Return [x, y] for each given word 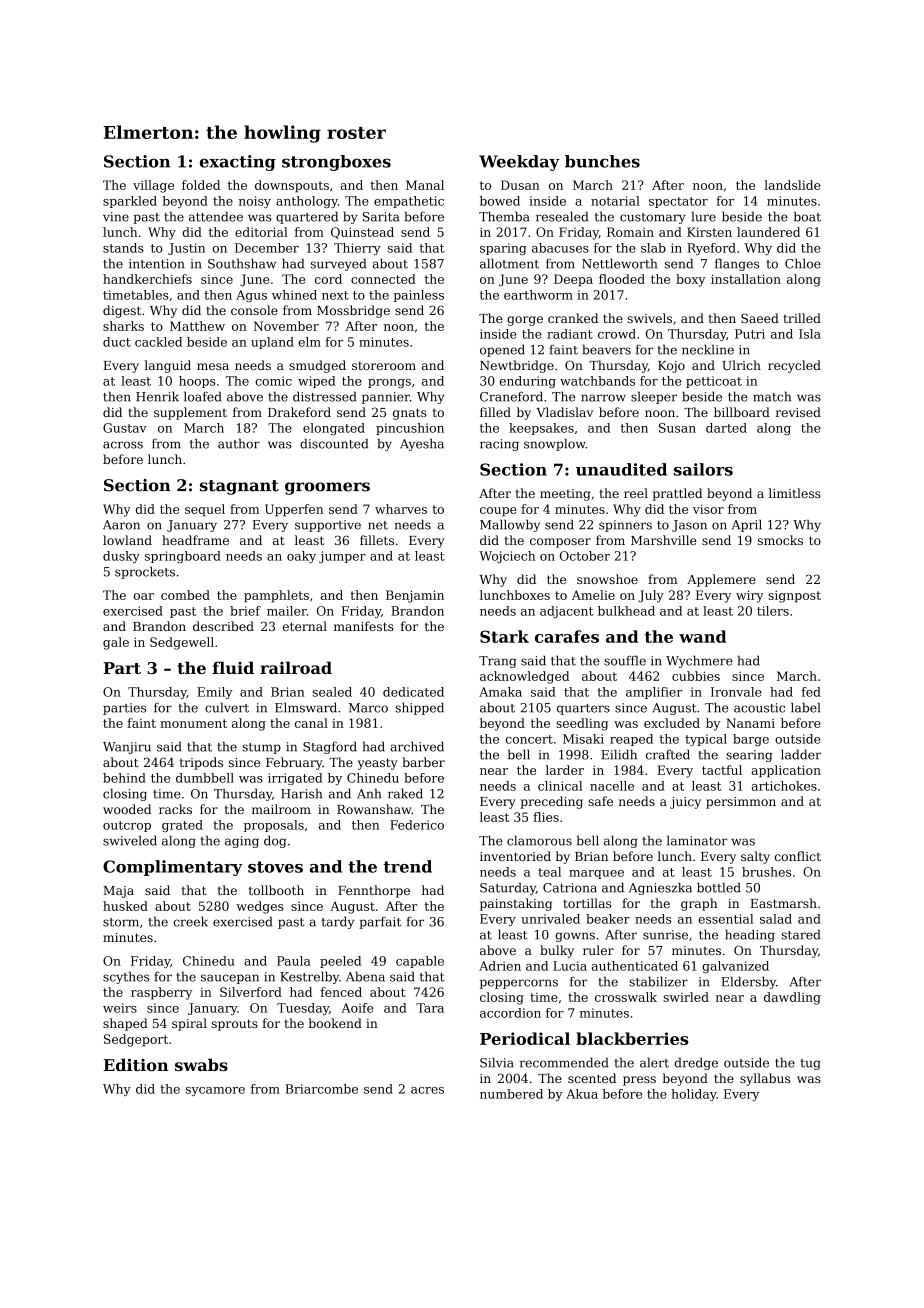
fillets [377, 540]
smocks [780, 540]
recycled [794, 366]
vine [116, 217]
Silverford [251, 992]
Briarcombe [321, 1089]
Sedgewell [182, 643]
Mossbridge [353, 311]
